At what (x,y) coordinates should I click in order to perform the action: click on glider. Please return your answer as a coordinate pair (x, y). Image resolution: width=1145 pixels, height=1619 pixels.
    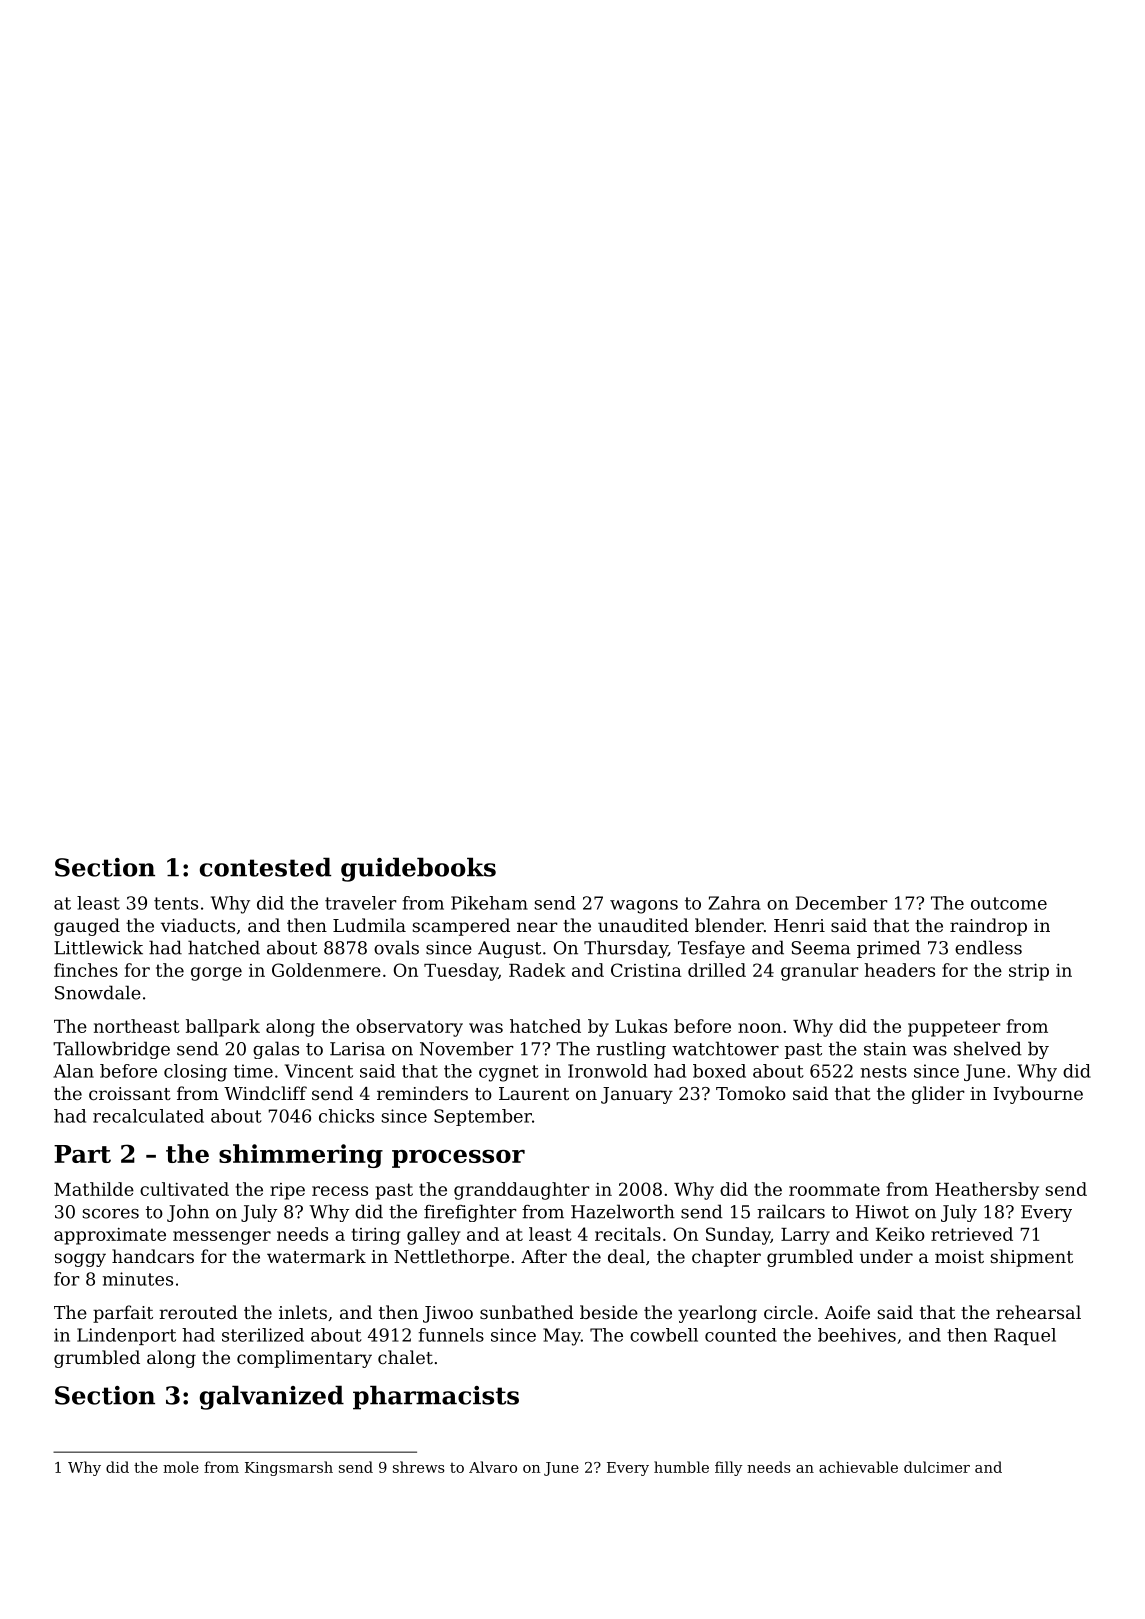
    Looking at the image, I should click on (938, 1095).
